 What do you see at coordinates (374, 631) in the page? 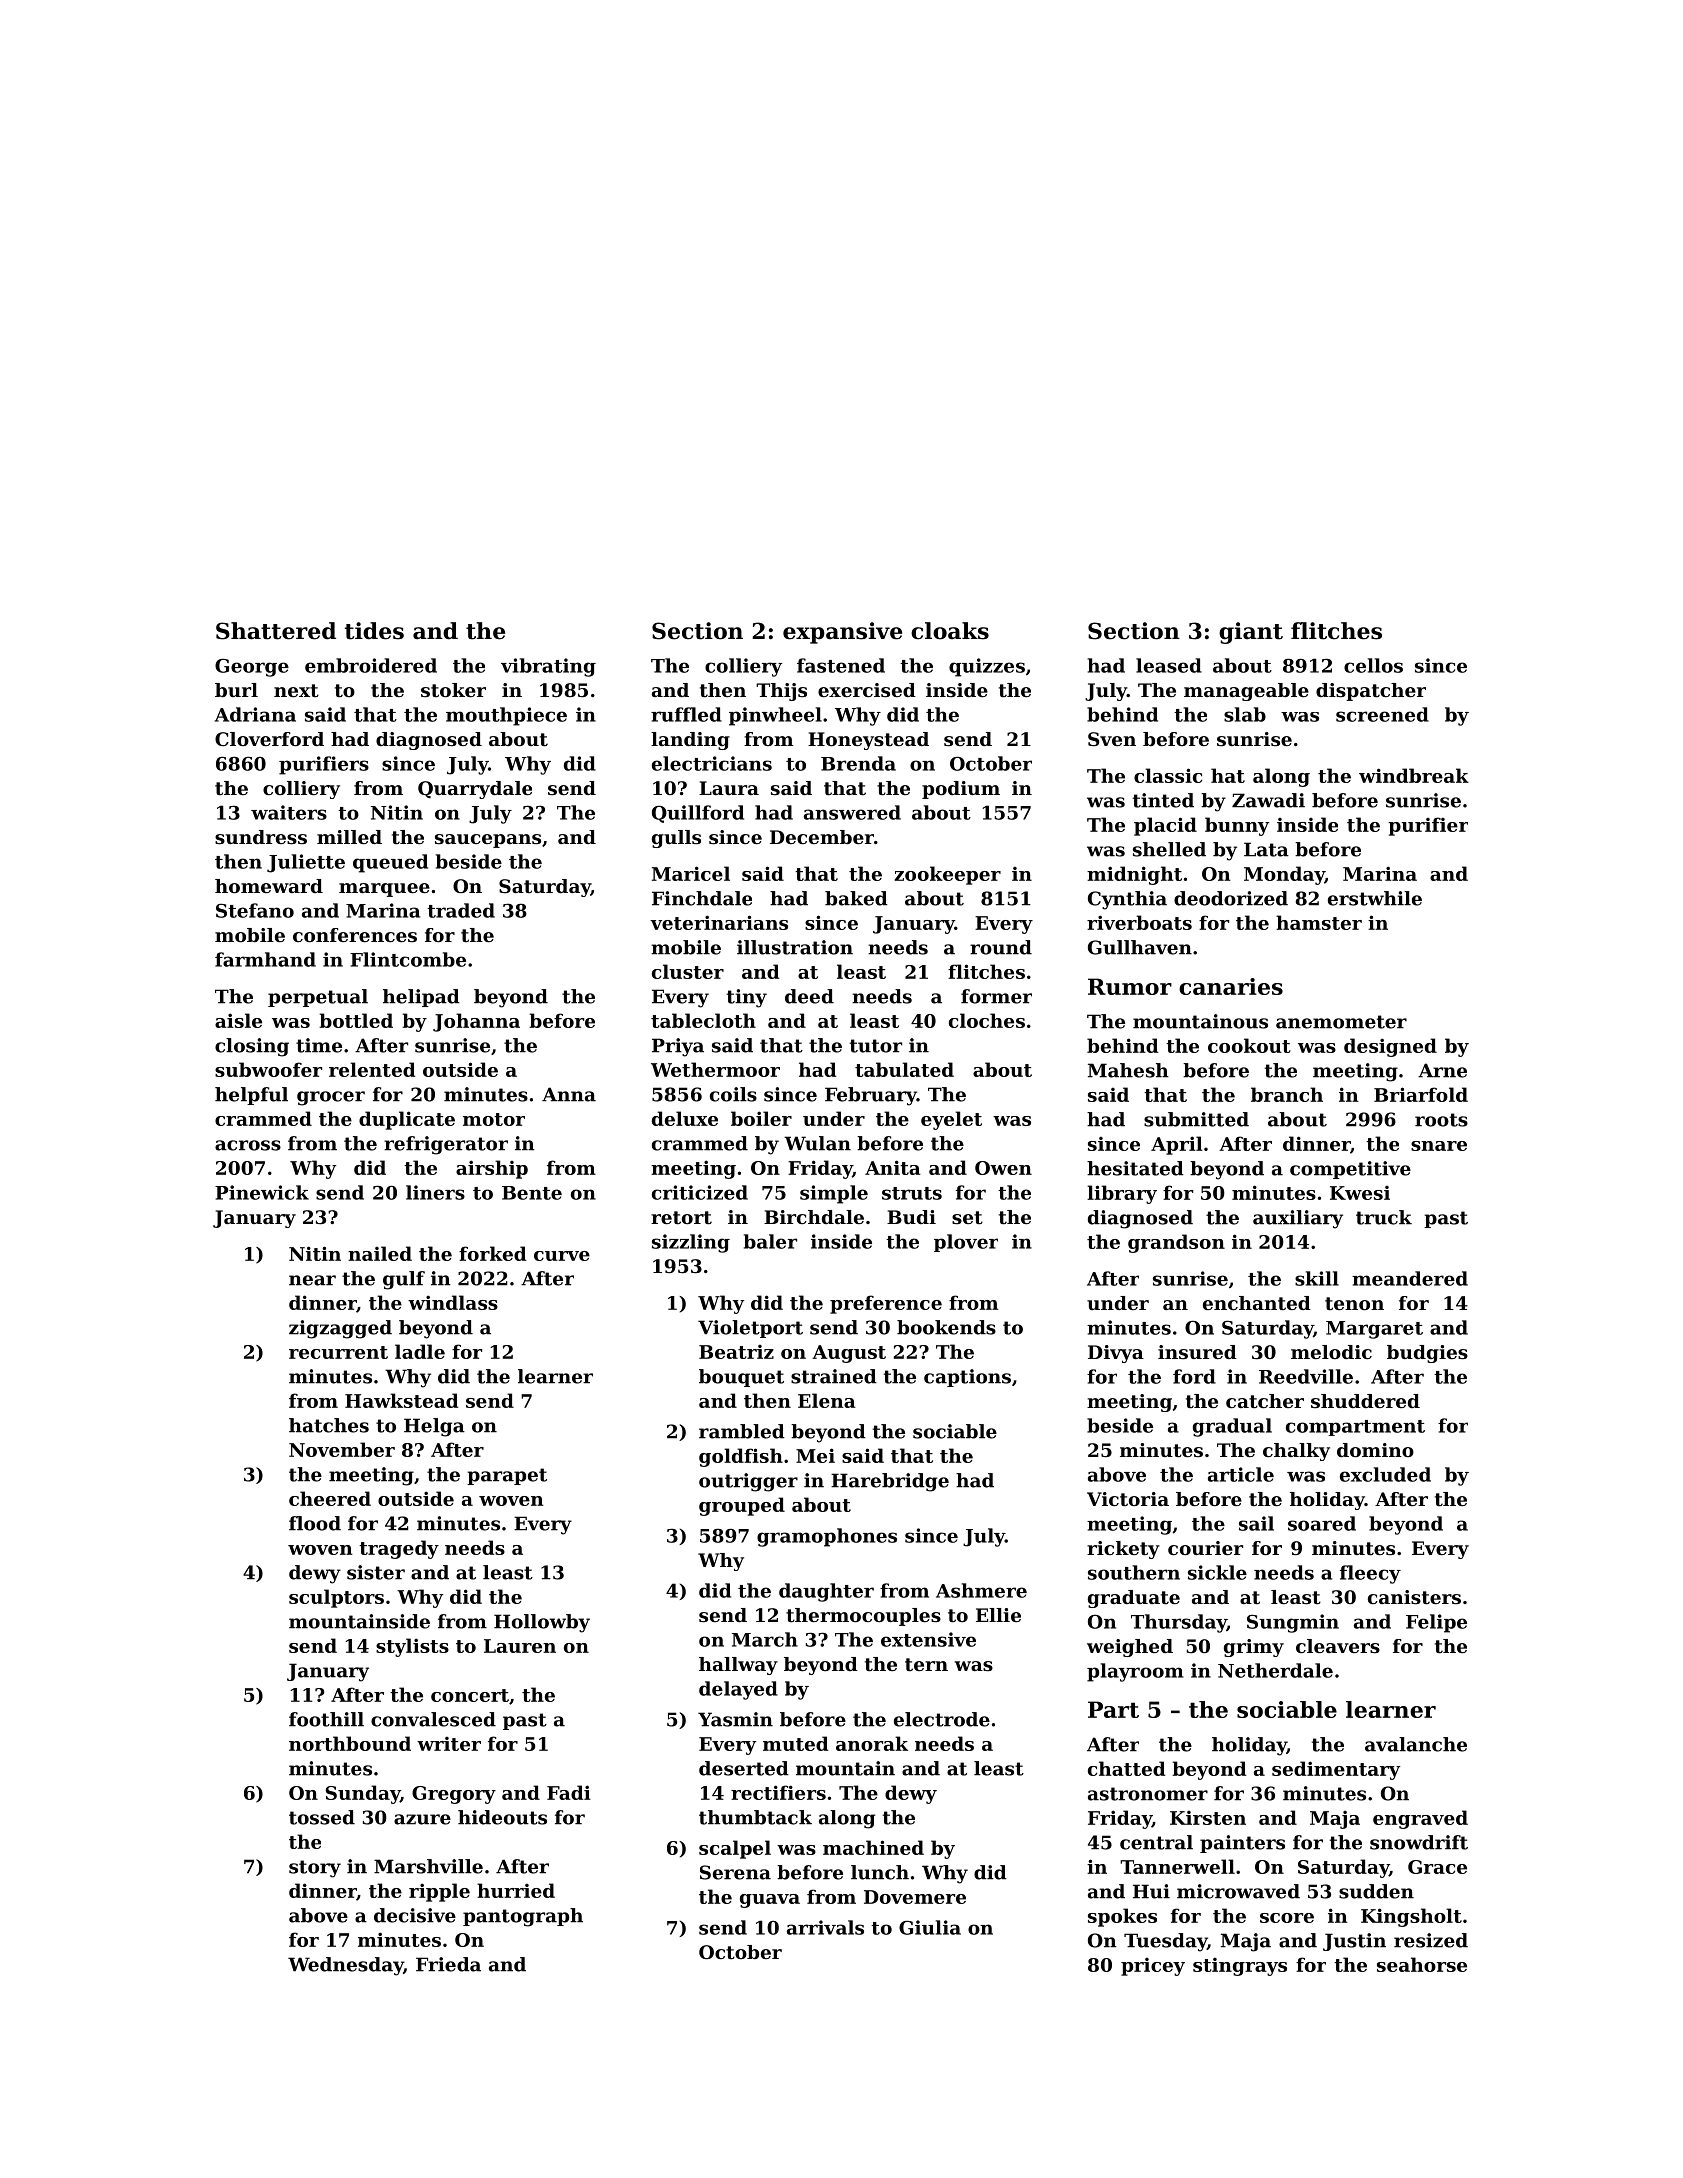
I see `tides` at bounding box center [374, 631].
